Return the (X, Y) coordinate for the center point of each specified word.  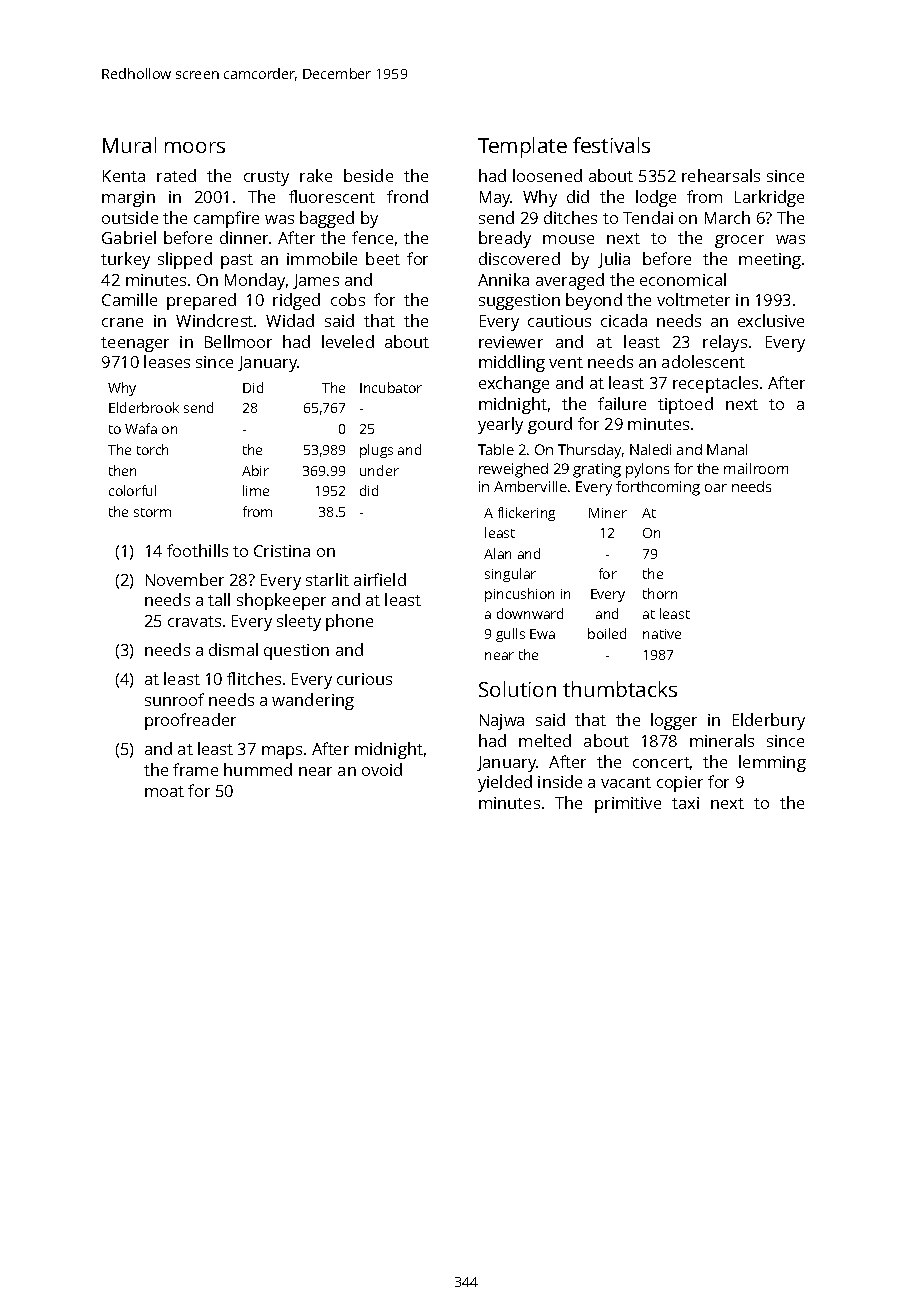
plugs (376, 451)
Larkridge (769, 198)
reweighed (513, 470)
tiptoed (685, 405)
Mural (129, 145)
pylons (647, 470)
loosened (547, 175)
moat (164, 791)
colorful (132, 490)
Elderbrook (144, 407)
